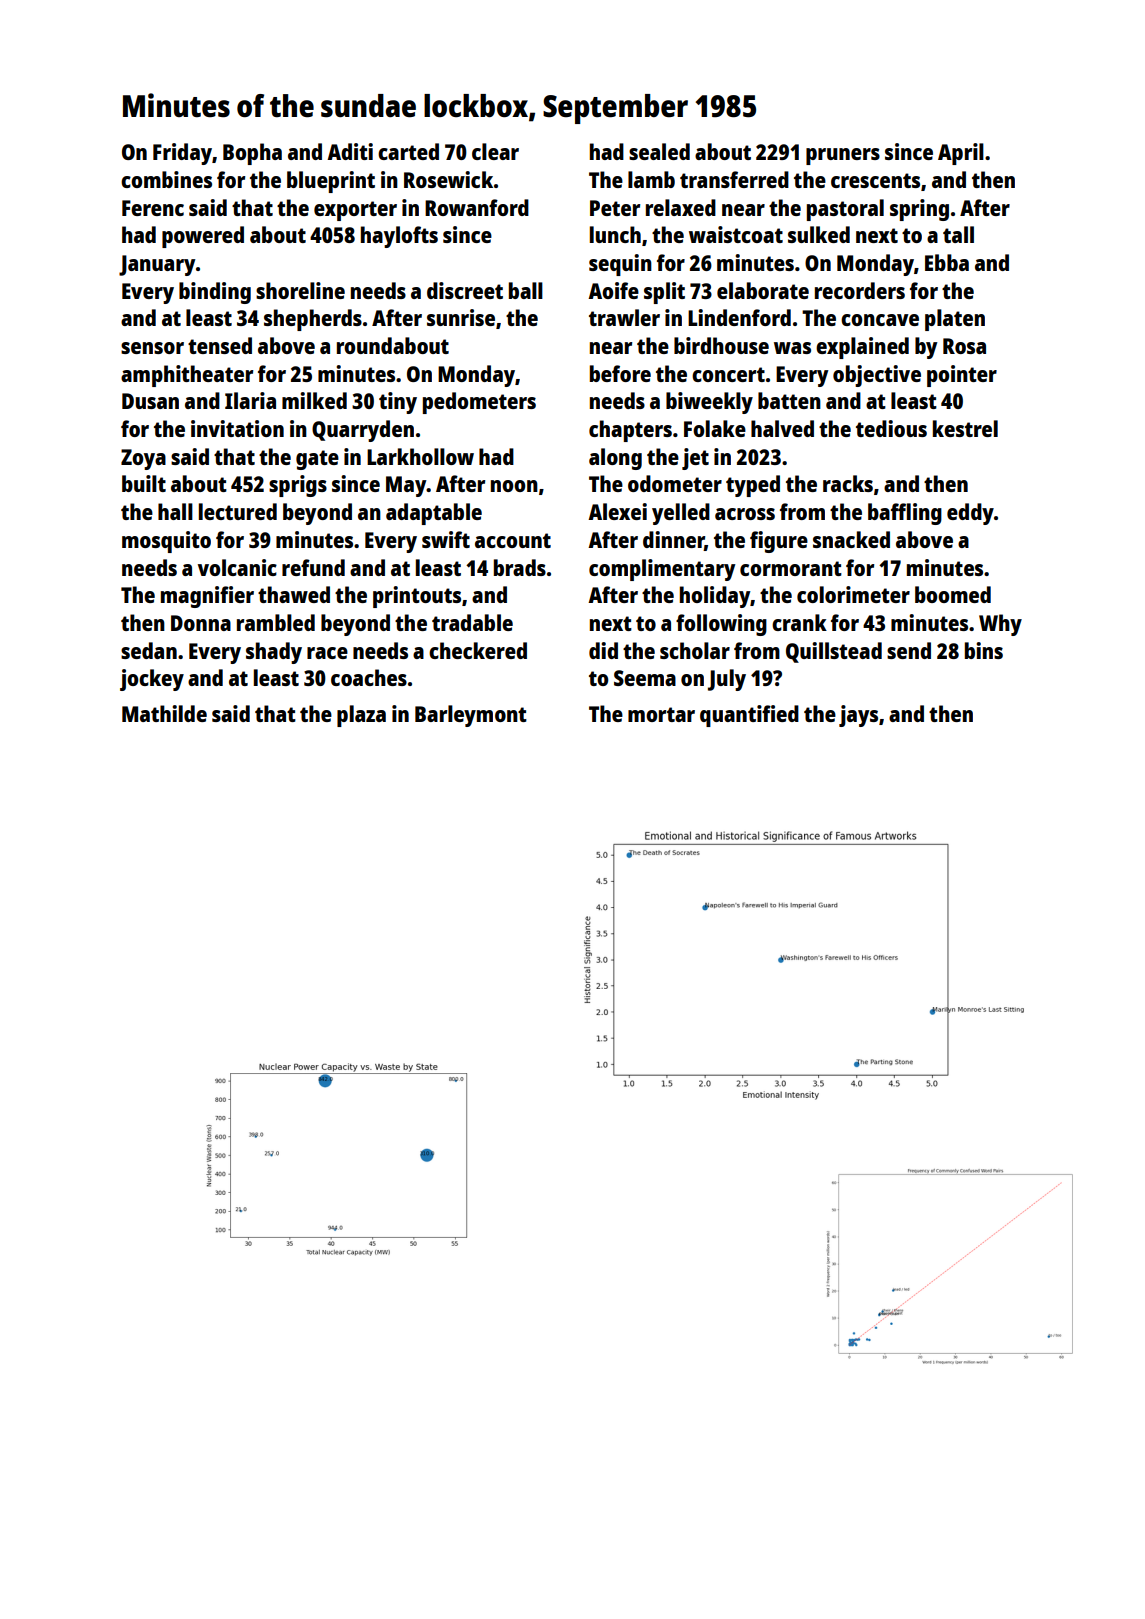 This screenshot has width=1145, height=1619. Describe the element at coordinates (471, 716) in the screenshot. I see `Barleymont` at that location.
